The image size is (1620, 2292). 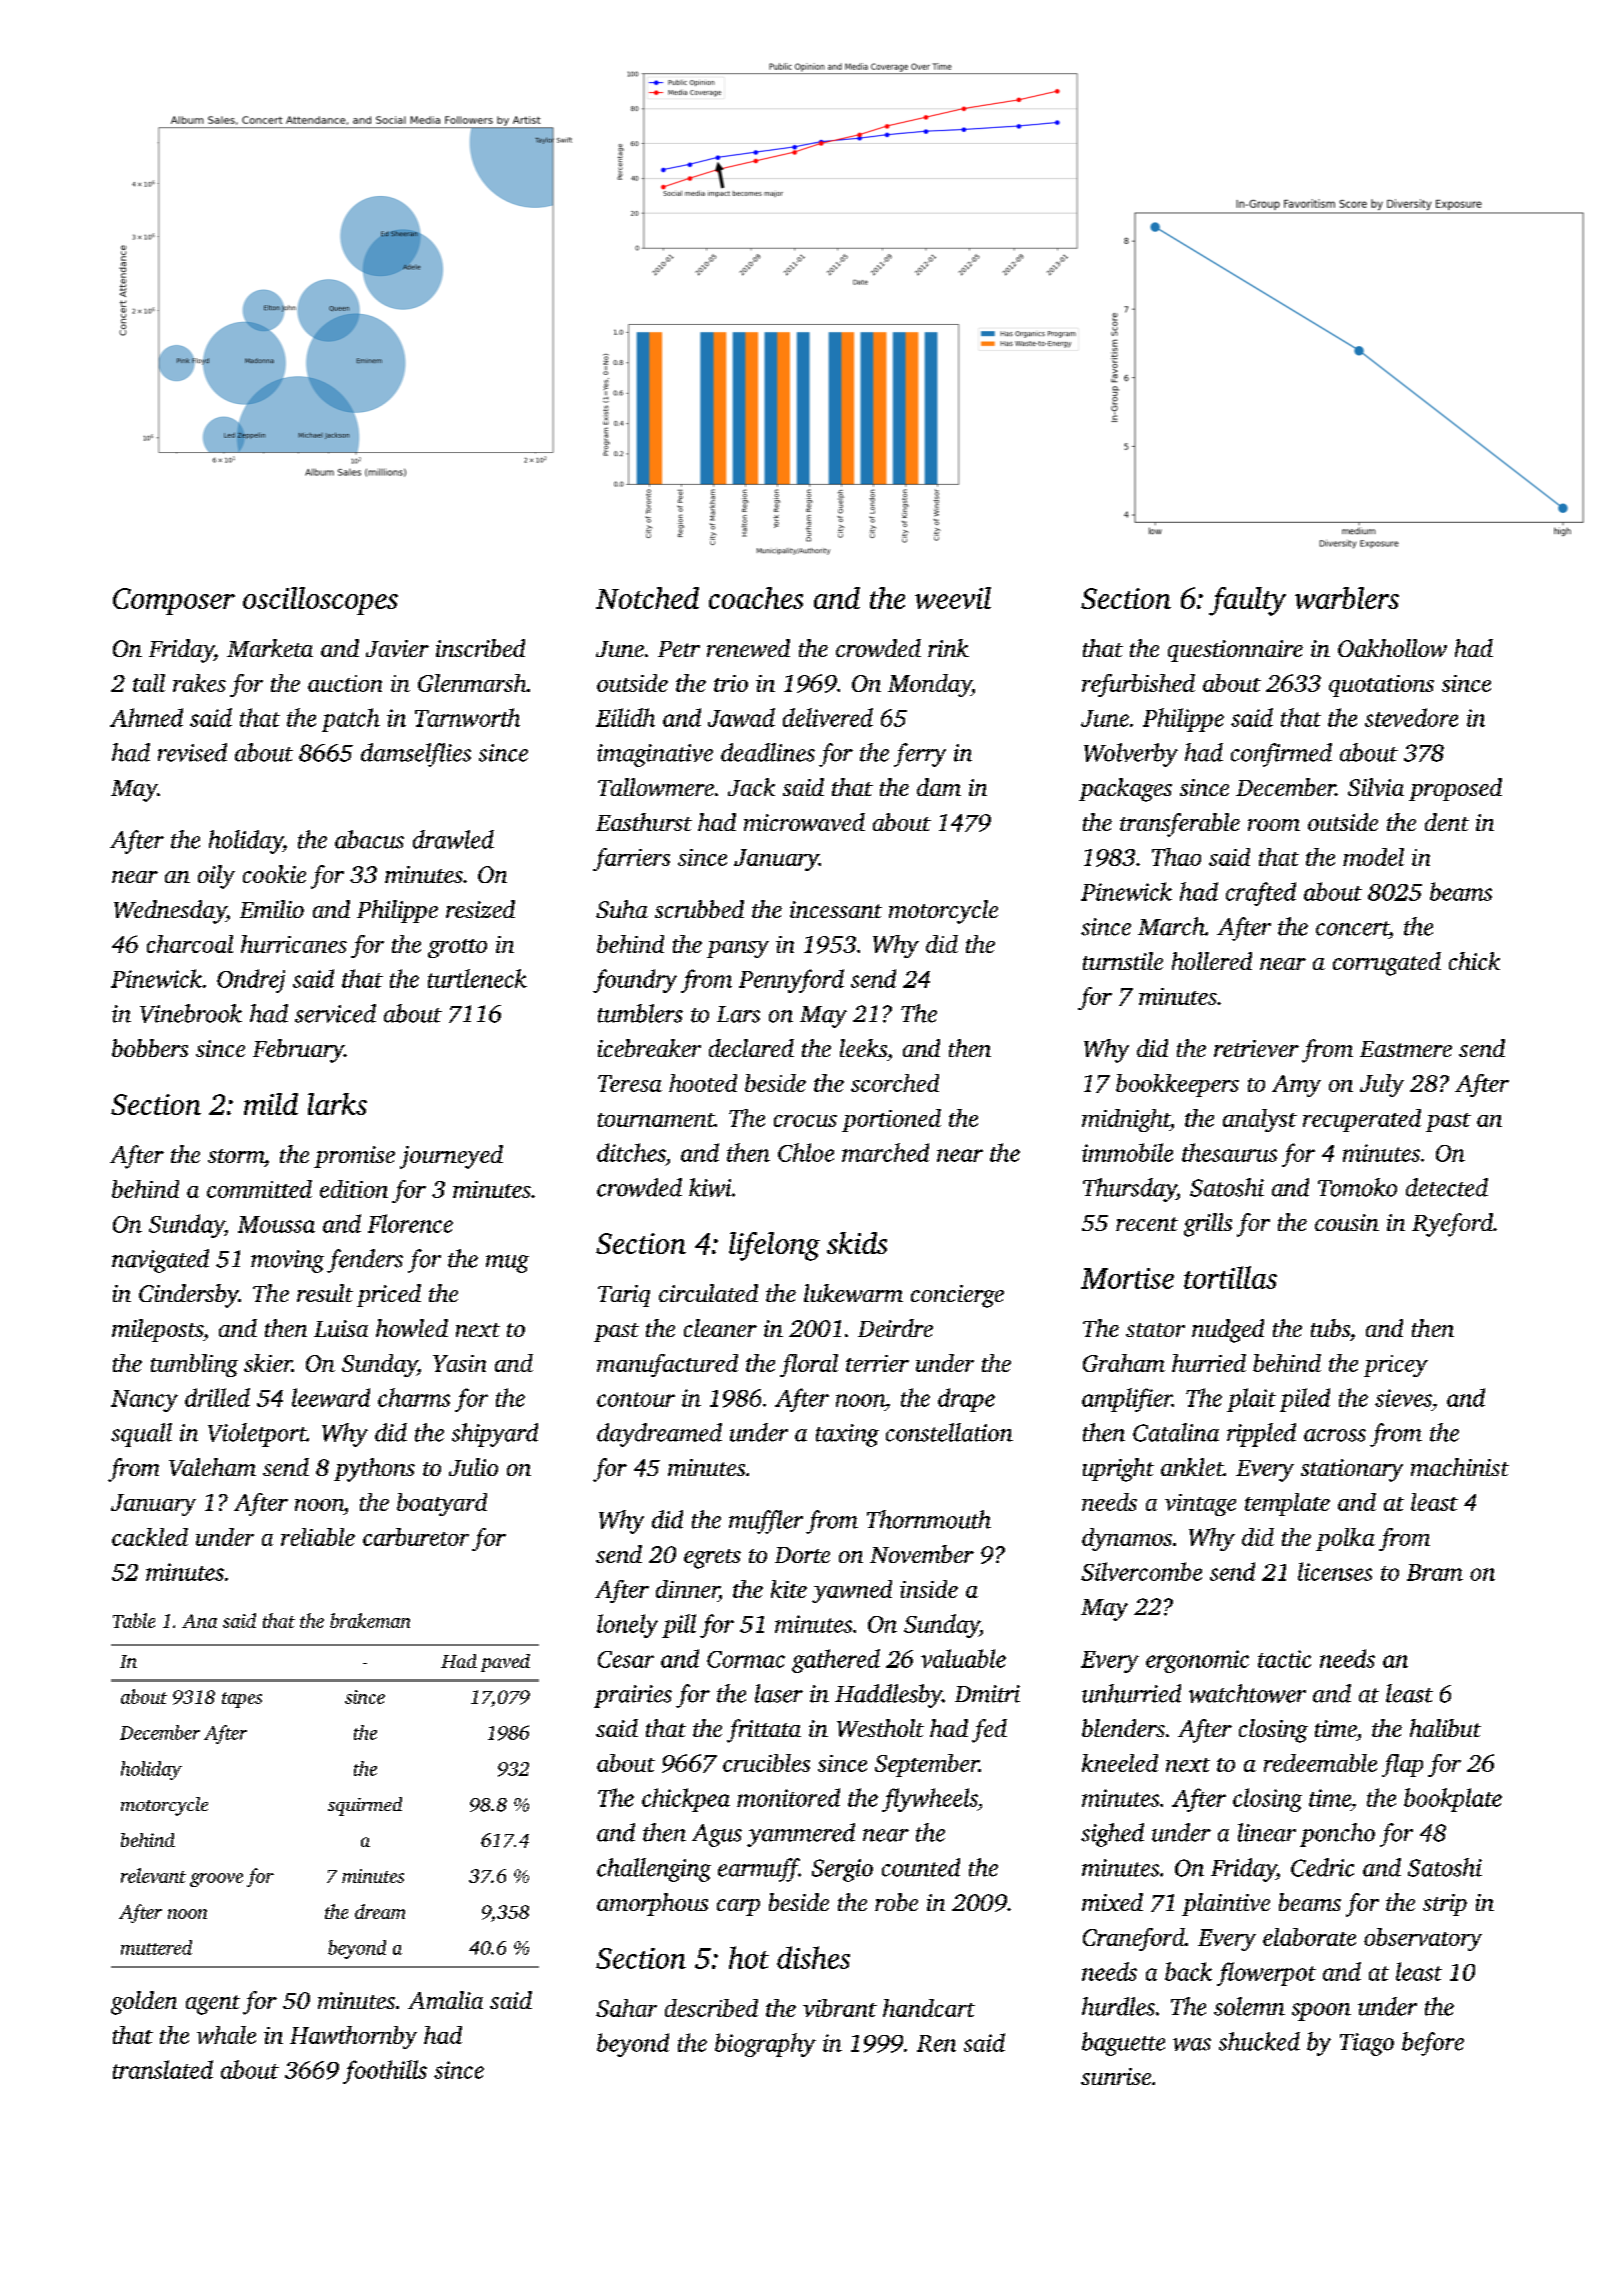 I want to click on Composer, so click(x=174, y=601).
